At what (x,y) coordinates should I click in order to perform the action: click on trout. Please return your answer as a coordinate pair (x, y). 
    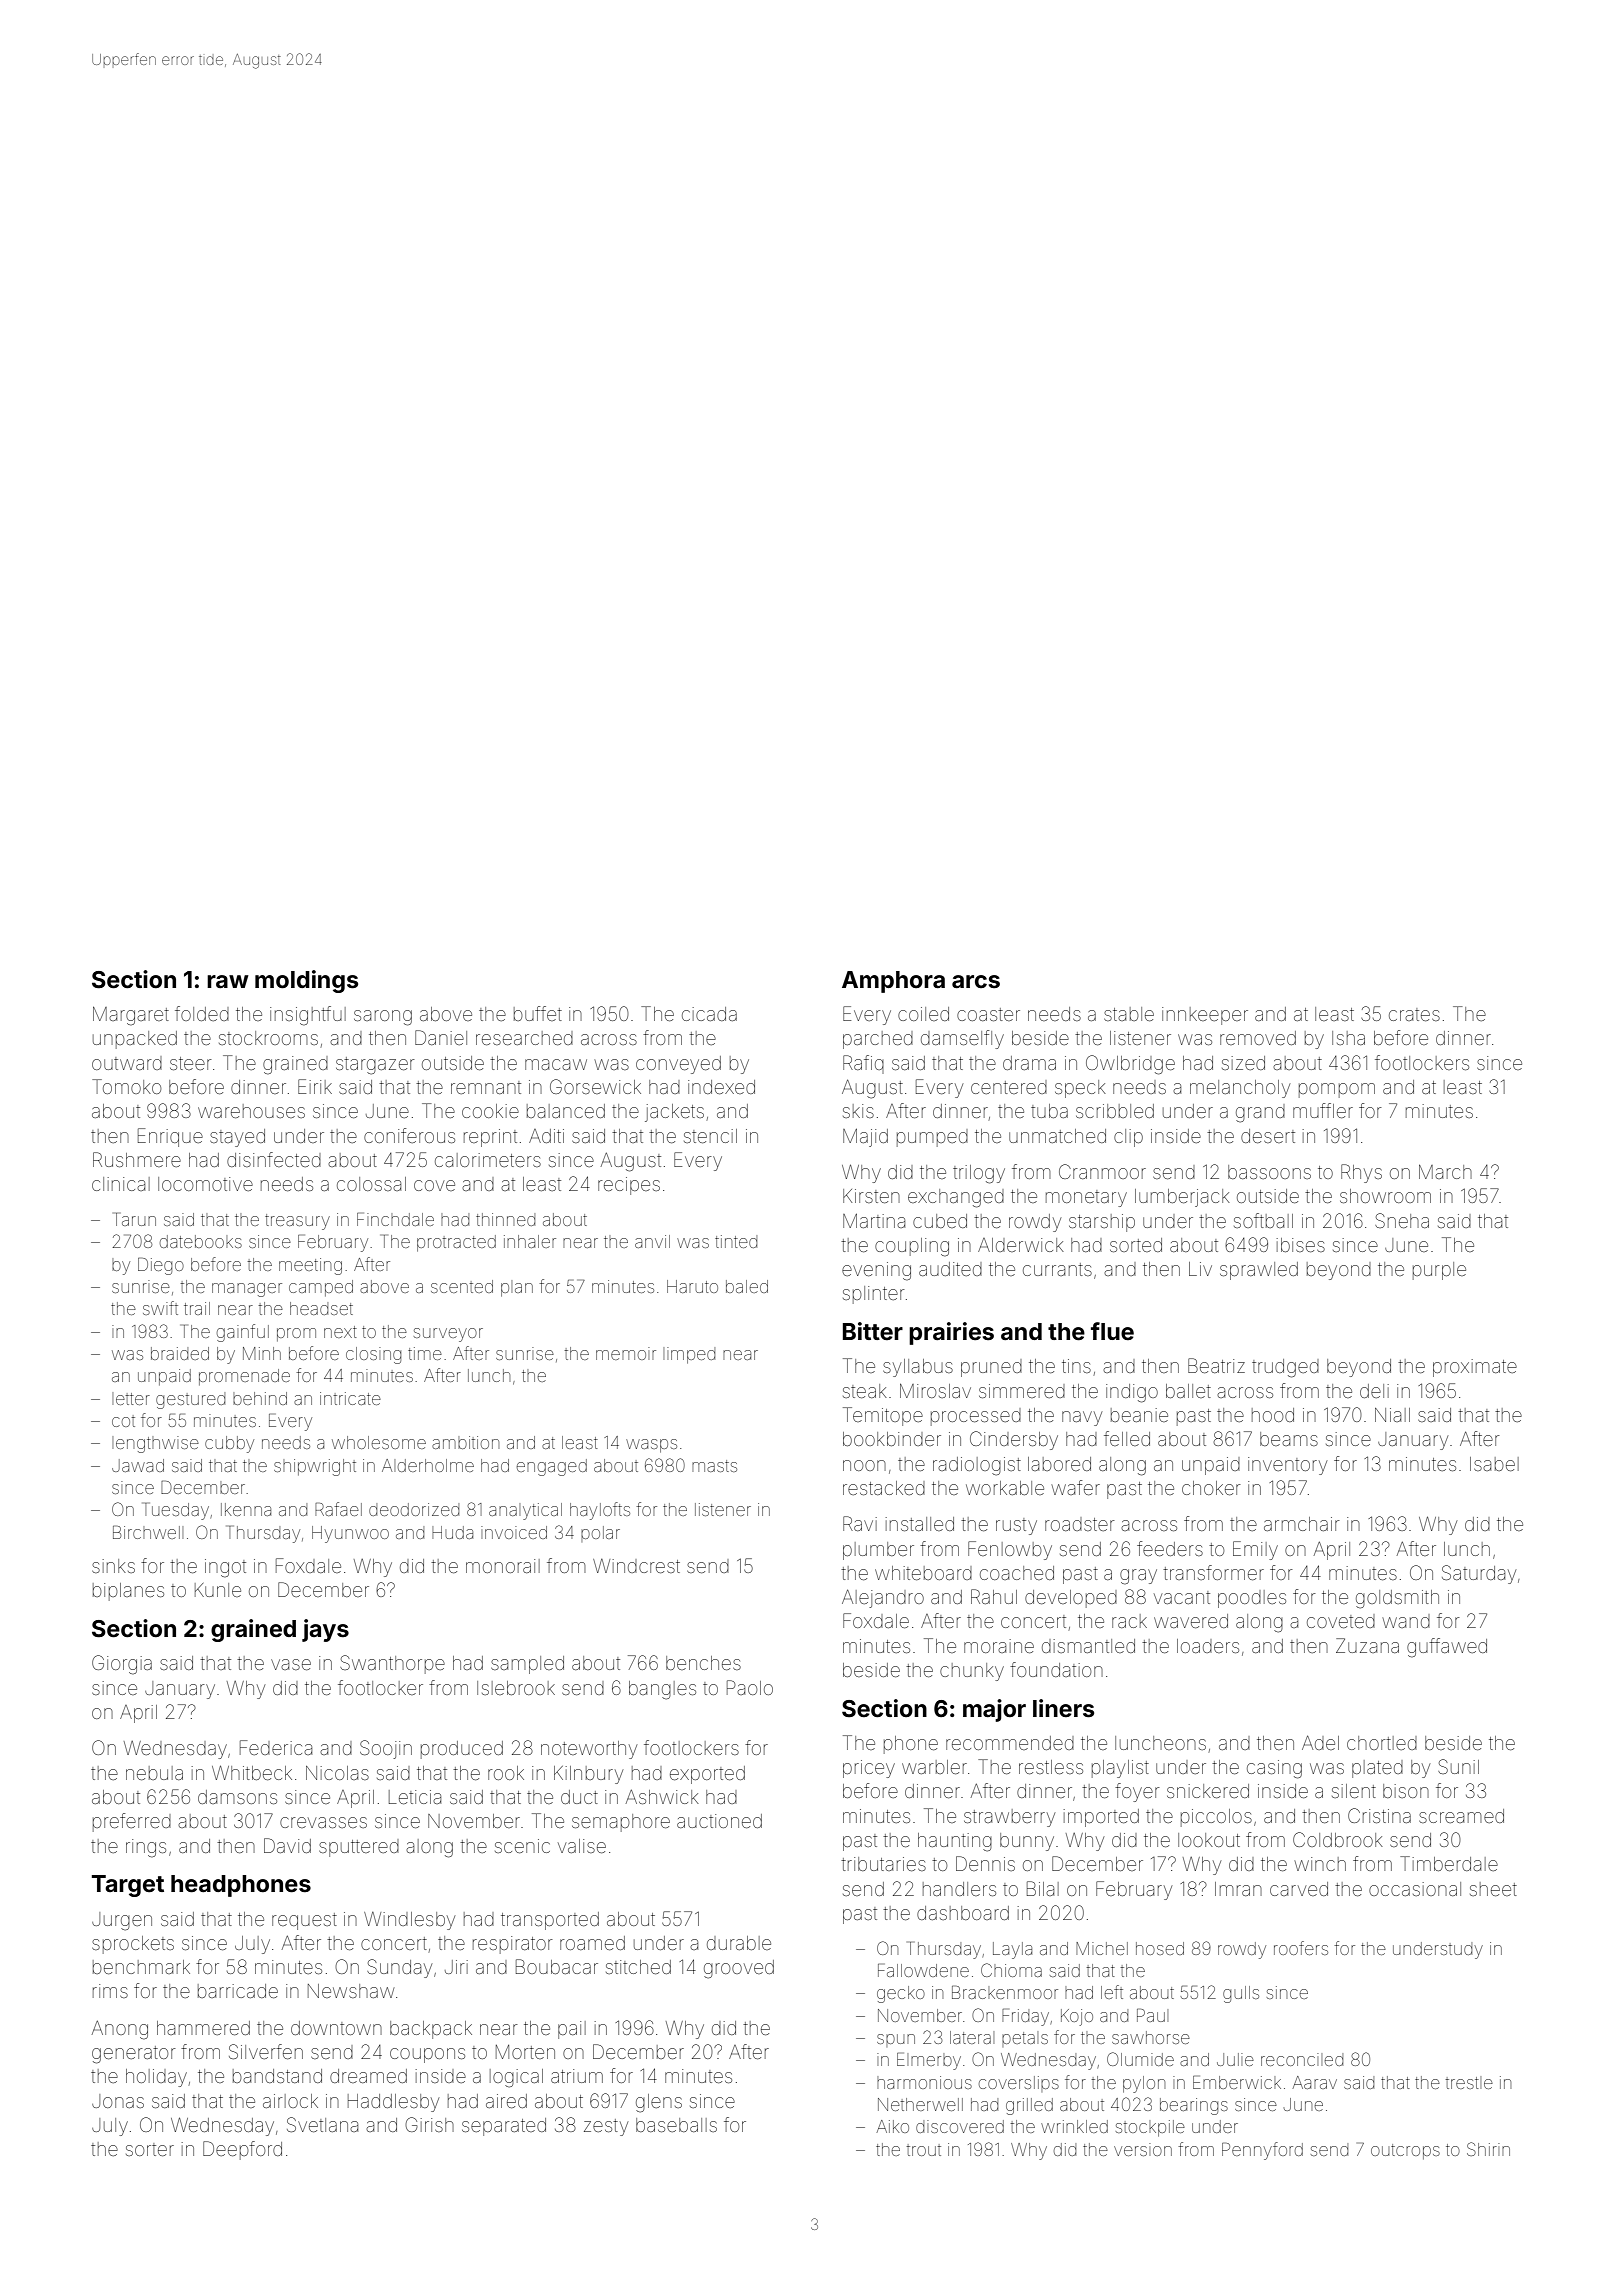
    Looking at the image, I should click on (923, 2150).
